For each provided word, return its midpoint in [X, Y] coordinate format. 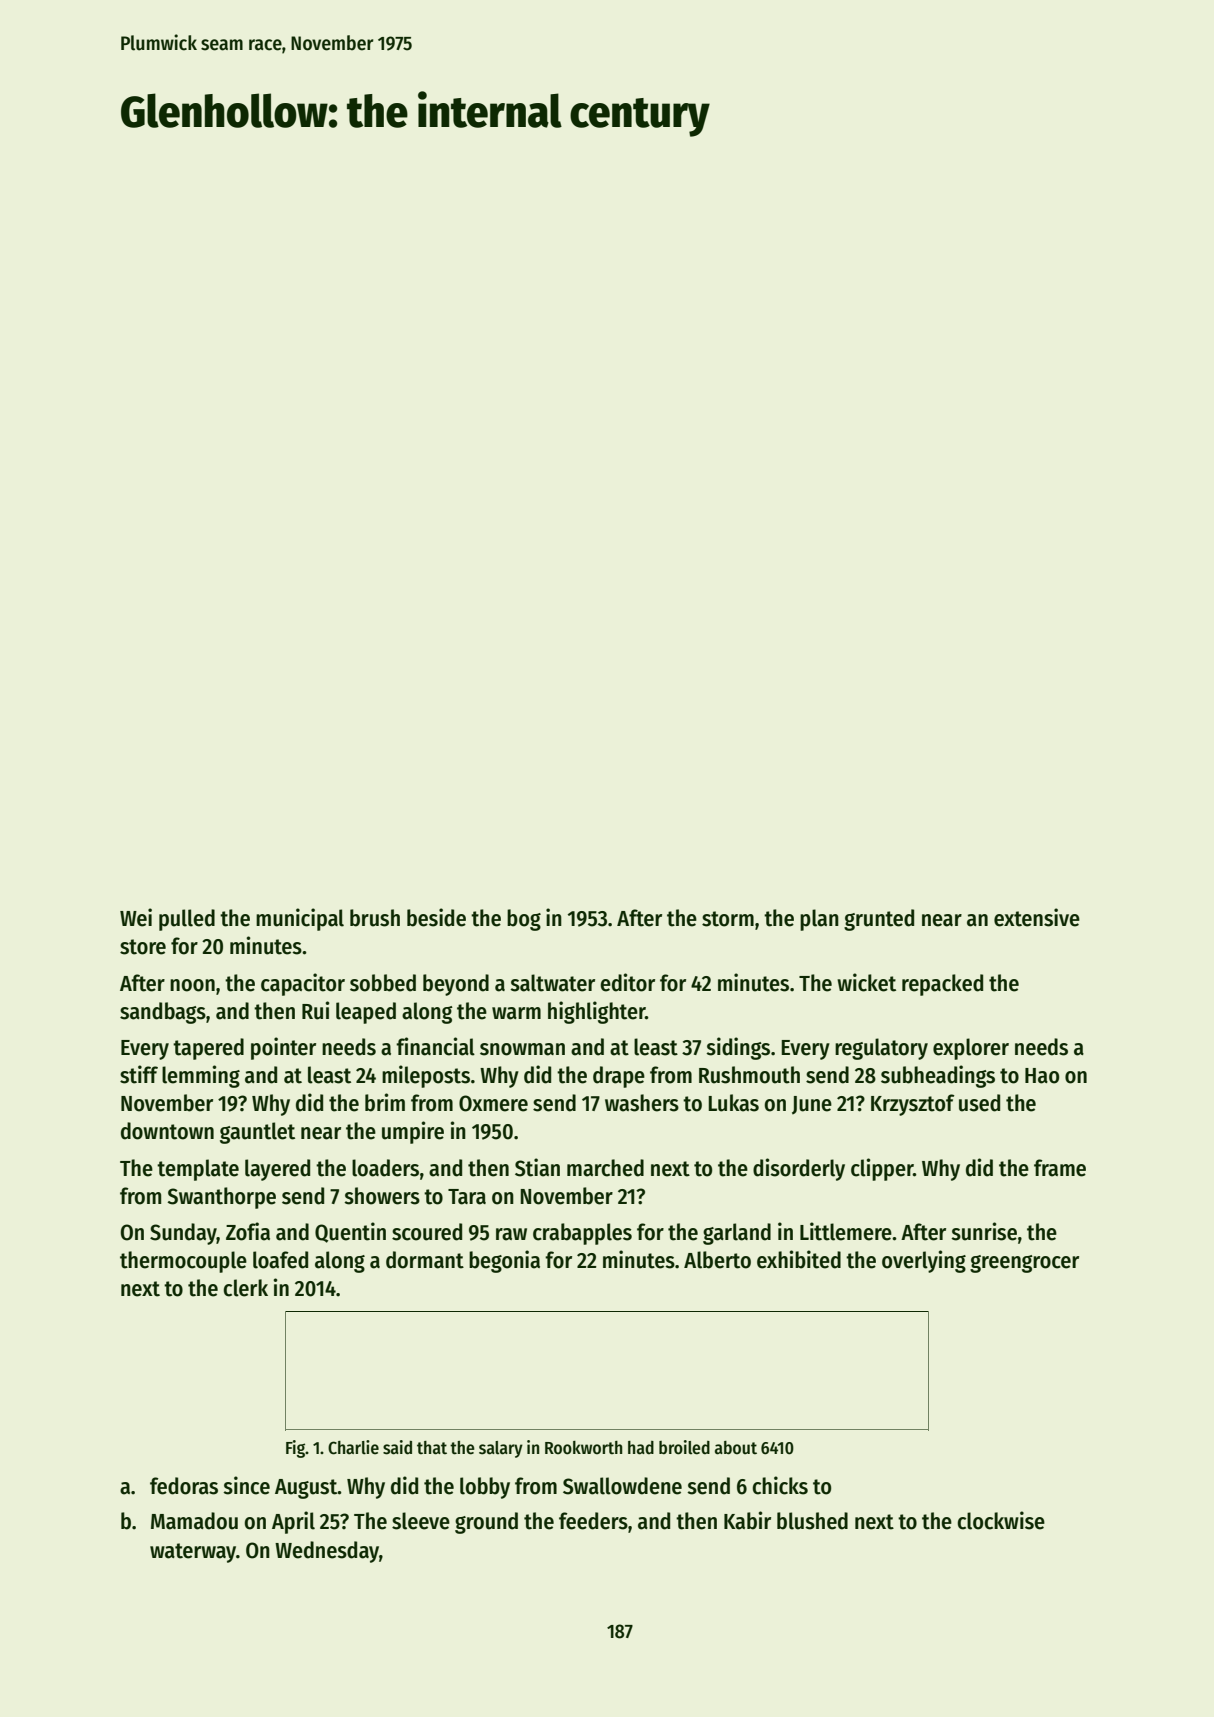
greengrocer [1024, 1264]
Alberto [717, 1260]
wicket [866, 982]
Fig [296, 1449]
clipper [882, 1169]
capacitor [303, 984]
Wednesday [327, 1552]
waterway [193, 1553]
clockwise [1001, 1520]
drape [619, 1077]
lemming [201, 1076]
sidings [738, 1048]
